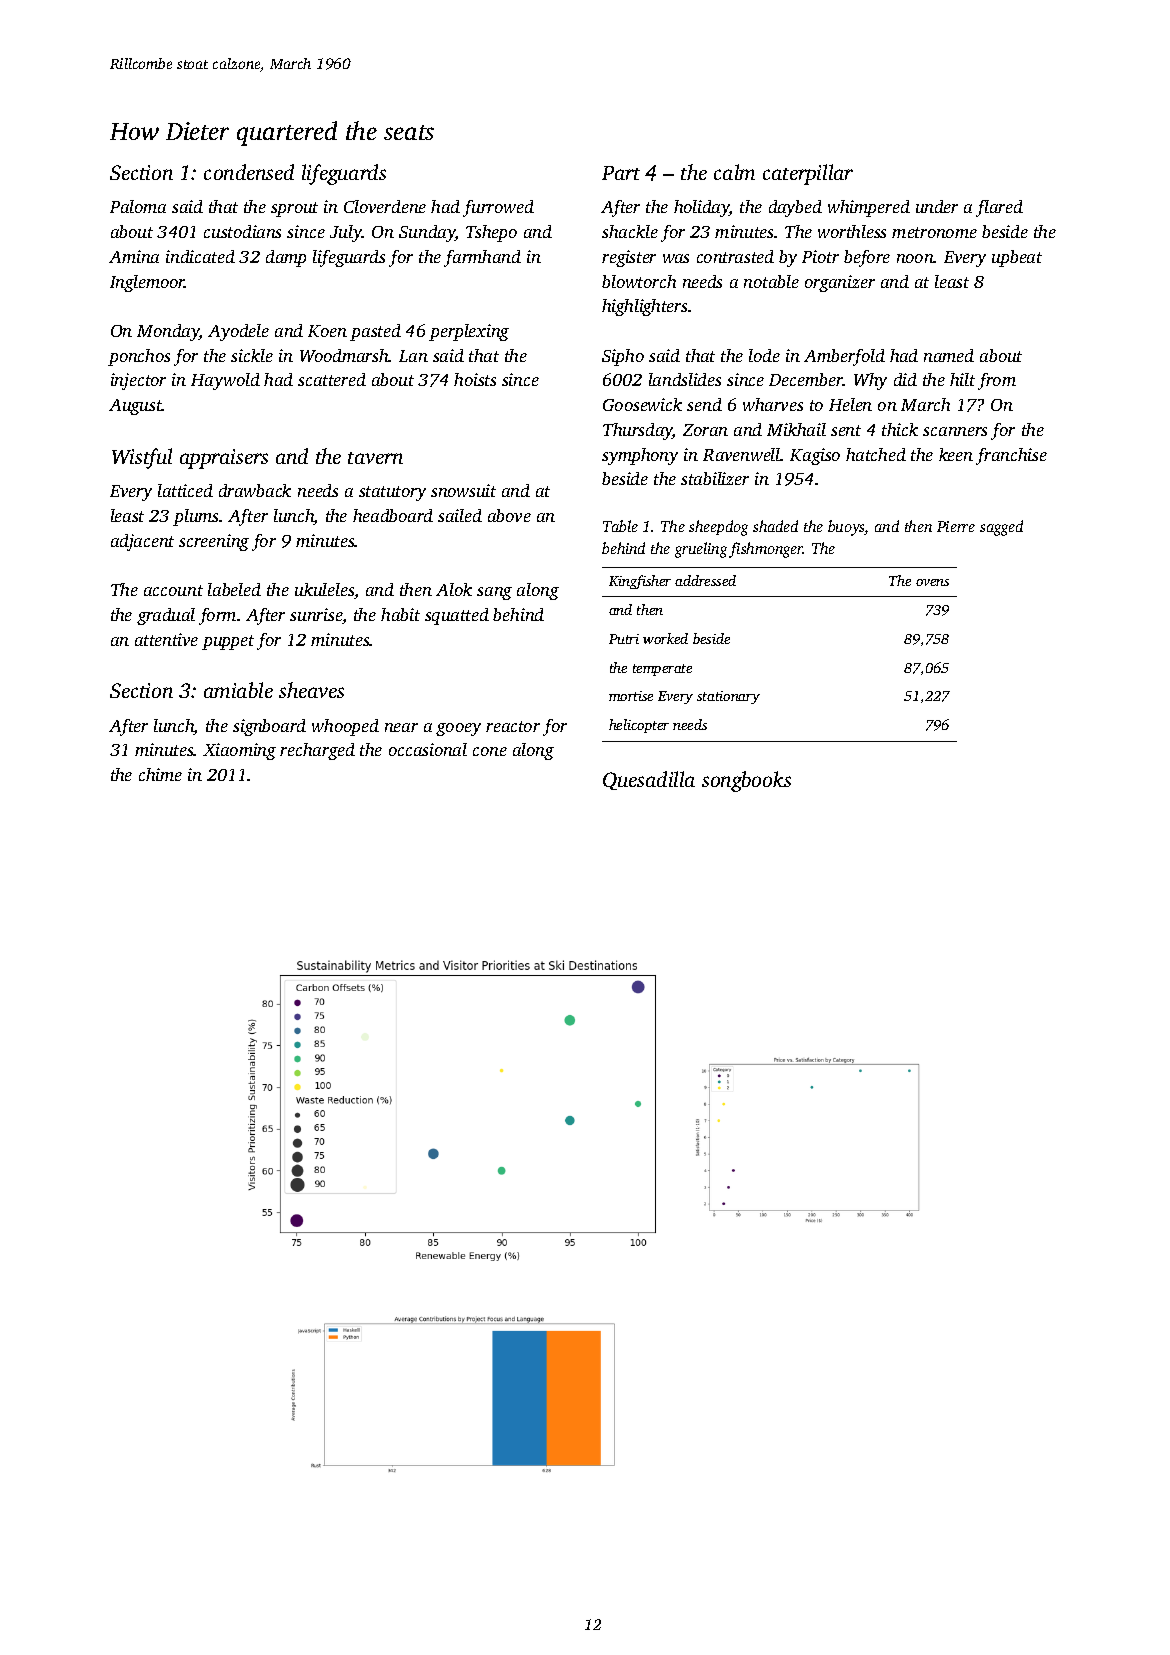  What do you see at coordinates (956, 454) in the image?
I see `keen` at bounding box center [956, 454].
